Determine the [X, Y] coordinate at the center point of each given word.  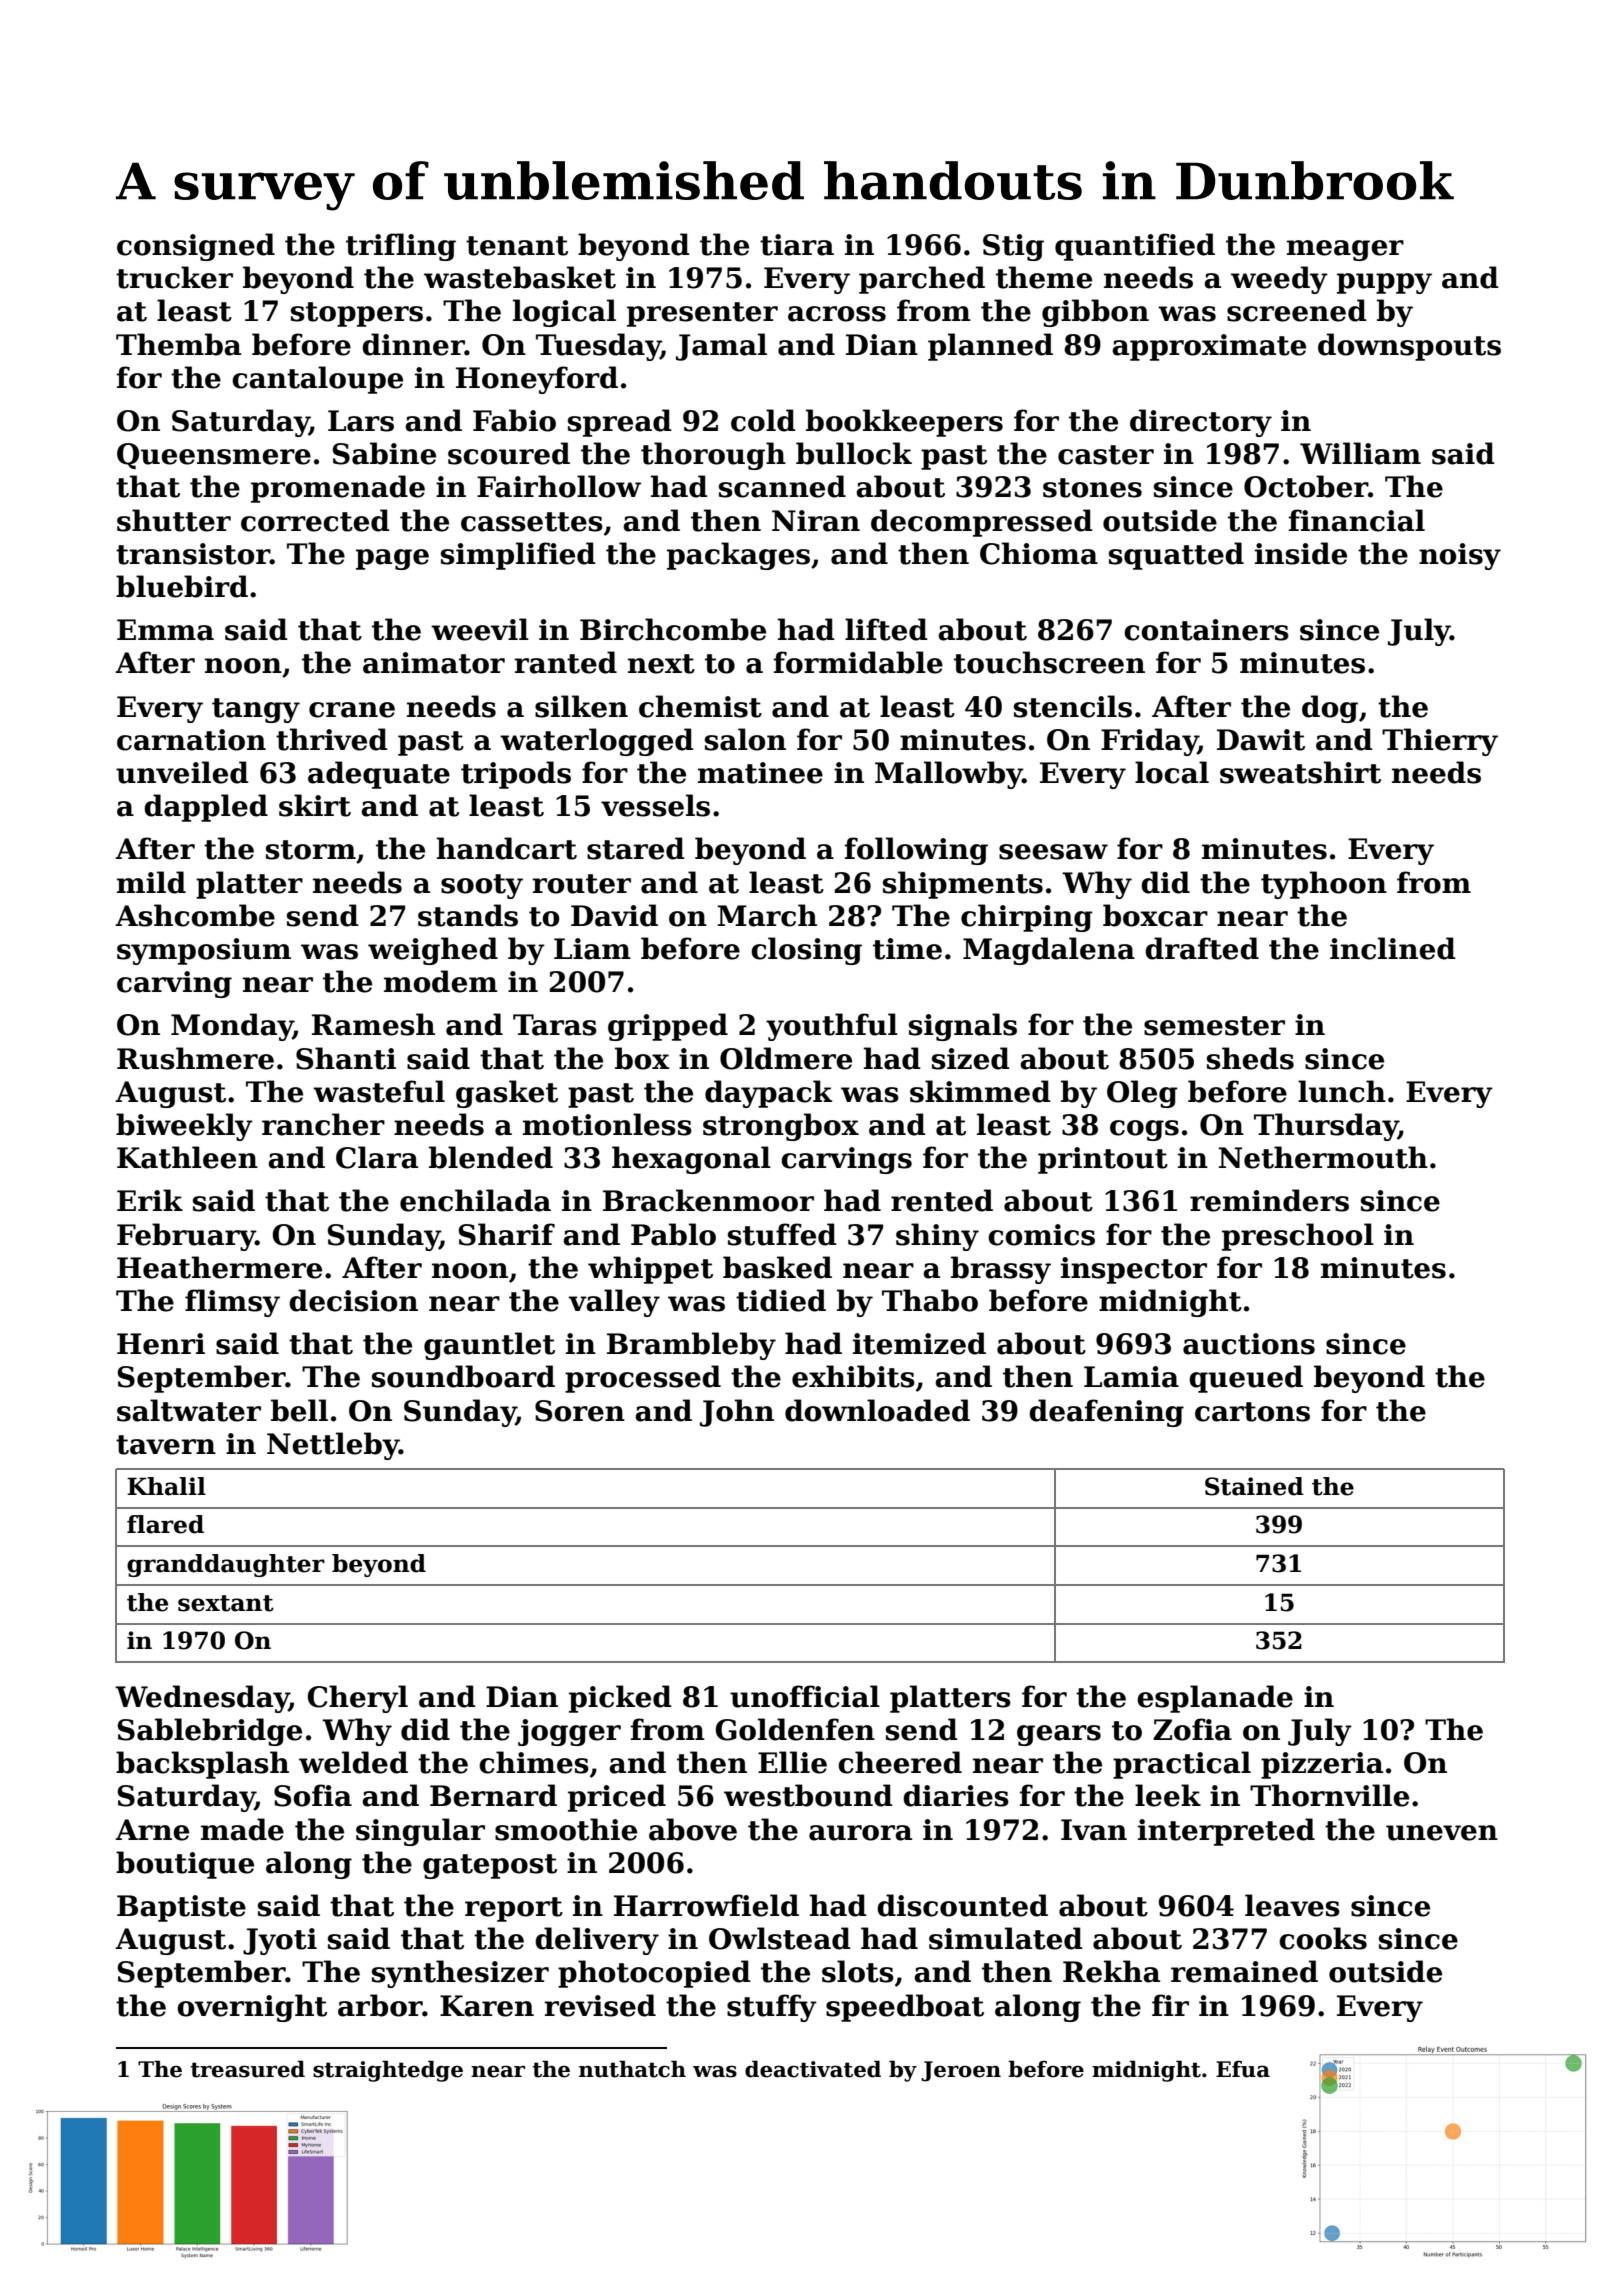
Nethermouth [1323, 1157]
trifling [401, 247]
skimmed [980, 1091]
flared [165, 1524]
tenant [517, 246]
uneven [1442, 1833]
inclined [1393, 948]
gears [1059, 1735]
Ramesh [373, 1024]
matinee [760, 773]
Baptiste [181, 1908]
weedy [1279, 280]
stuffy [772, 2008]
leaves [1292, 1905]
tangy [256, 710]
